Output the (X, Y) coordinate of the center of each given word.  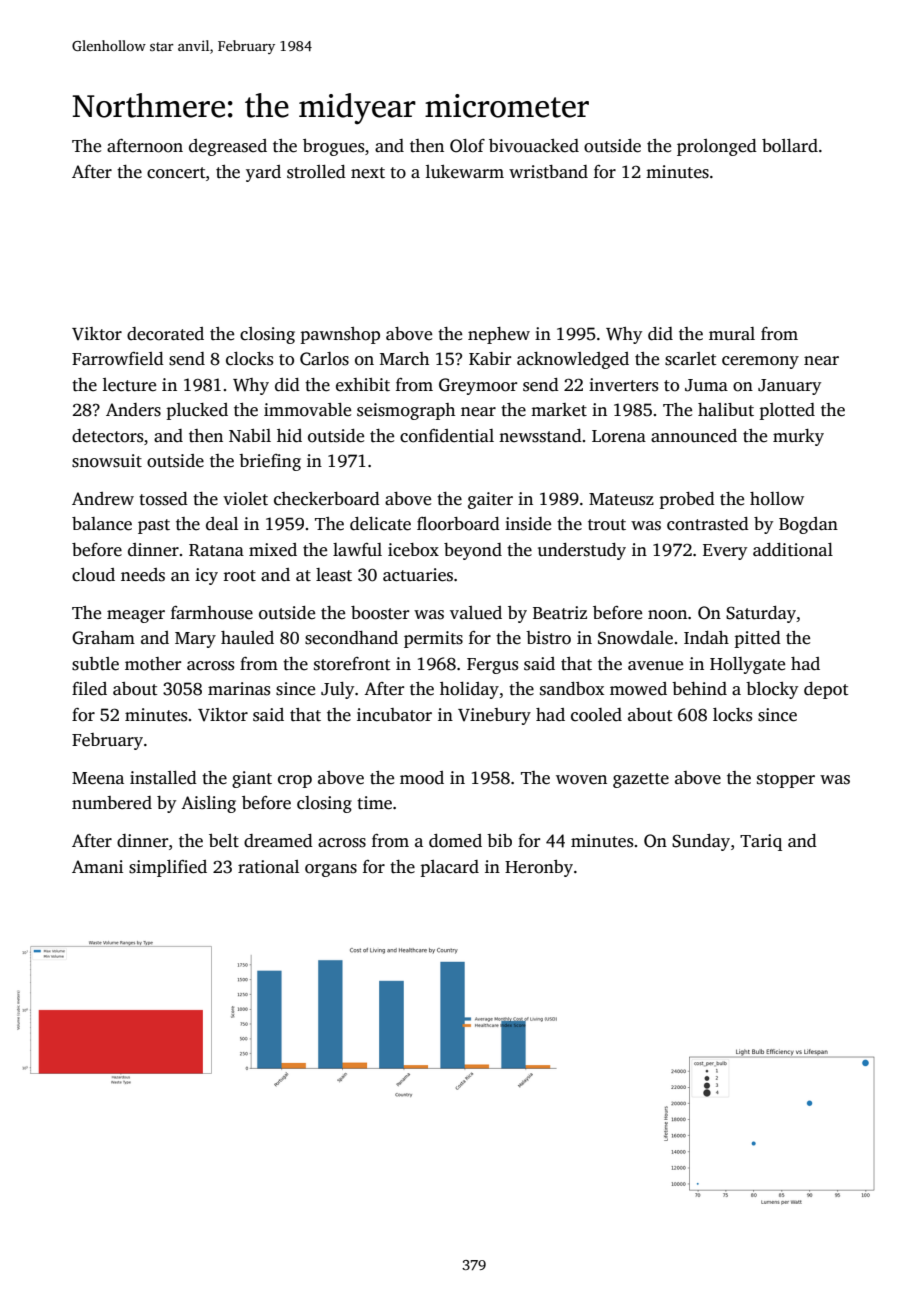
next (368, 173)
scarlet (691, 359)
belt (224, 841)
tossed (163, 499)
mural (732, 334)
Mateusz (621, 499)
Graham (103, 638)
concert (176, 173)
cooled (596, 715)
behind (699, 689)
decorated (165, 334)
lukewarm (465, 172)
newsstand (540, 436)
